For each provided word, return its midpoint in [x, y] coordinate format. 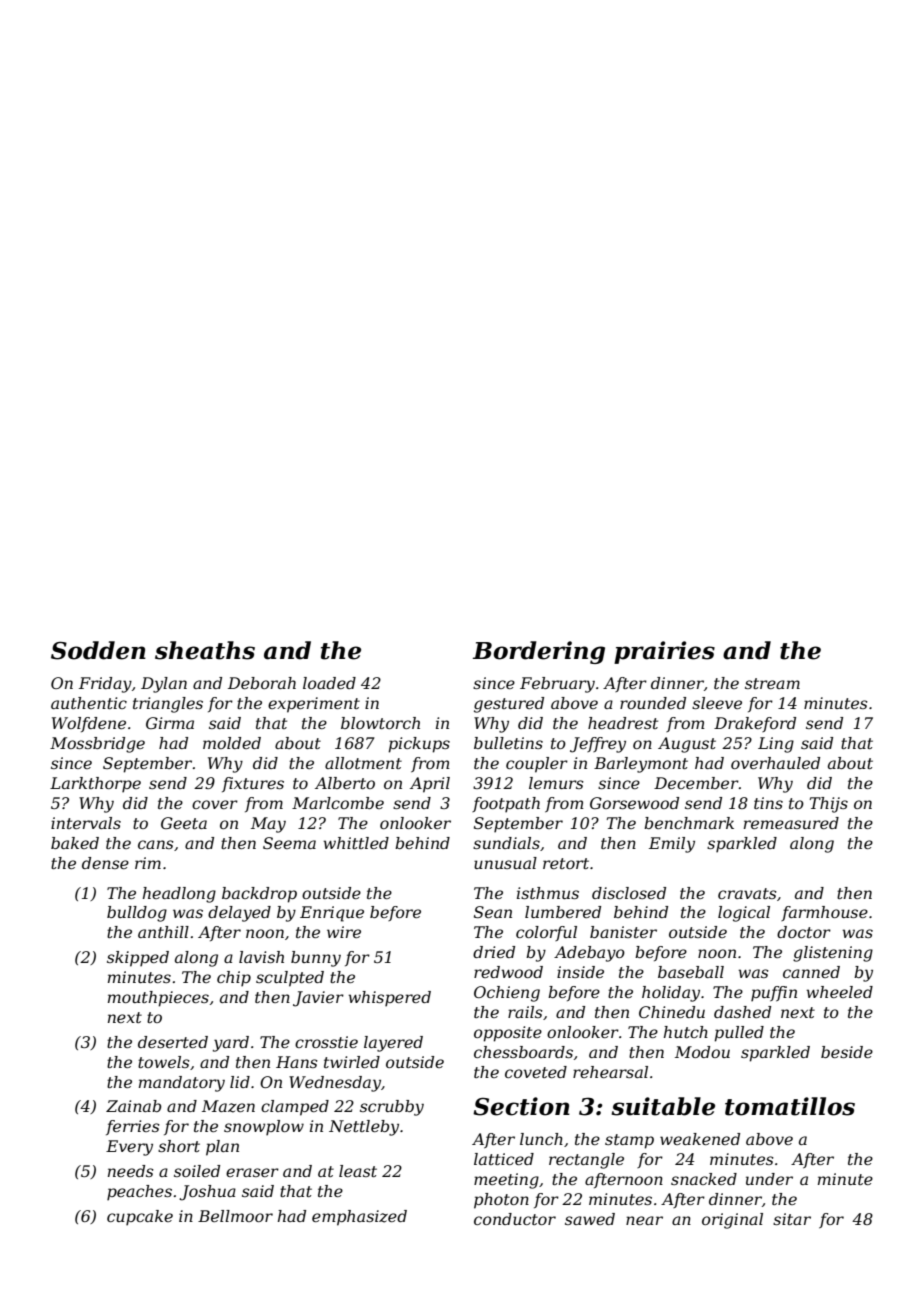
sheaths [205, 650]
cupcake [140, 1218]
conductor [515, 1219]
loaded [329, 683]
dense [105, 863]
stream [772, 683]
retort [566, 863]
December [696, 783]
